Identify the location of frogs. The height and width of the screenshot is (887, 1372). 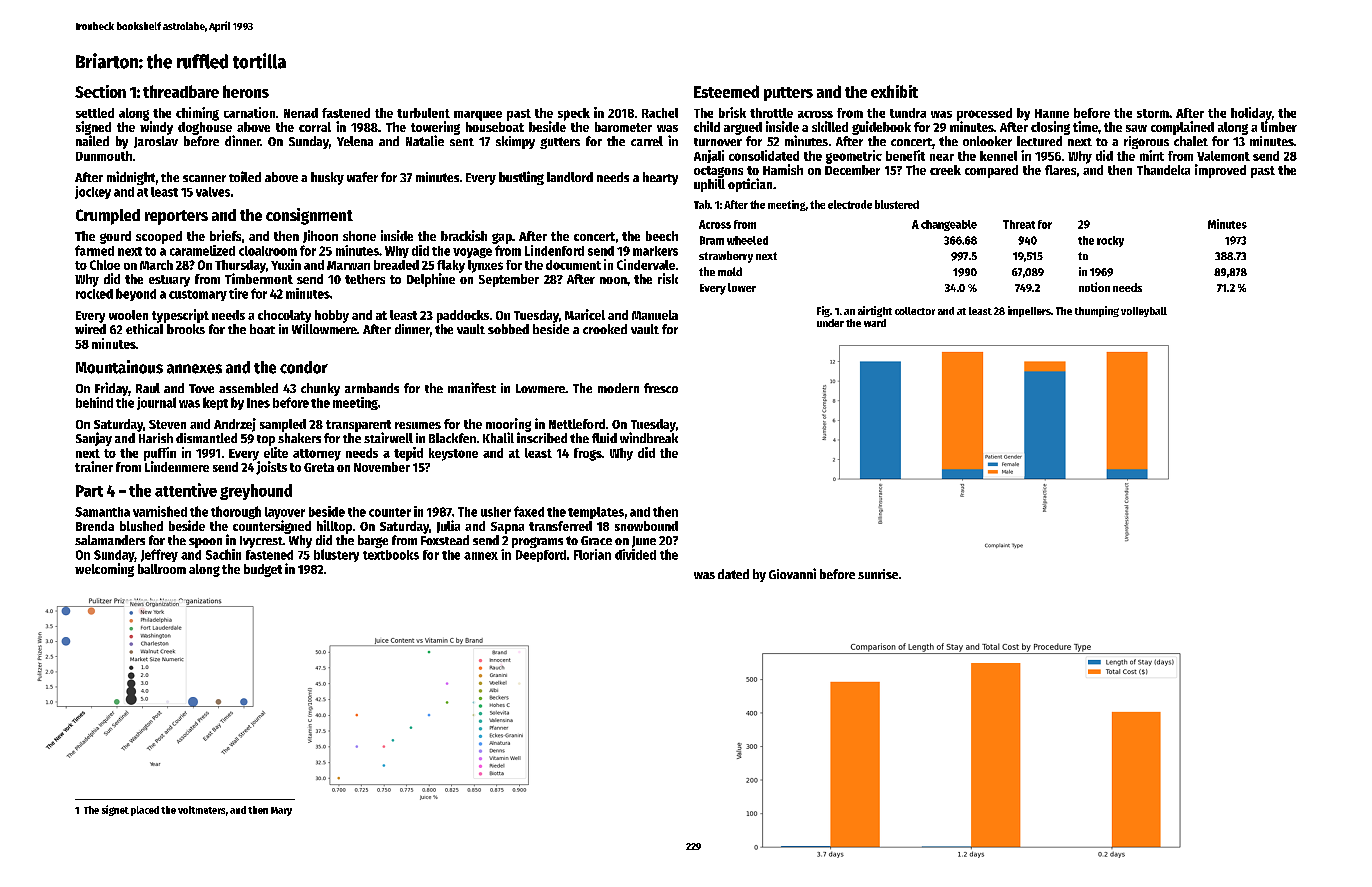
(588, 454).
